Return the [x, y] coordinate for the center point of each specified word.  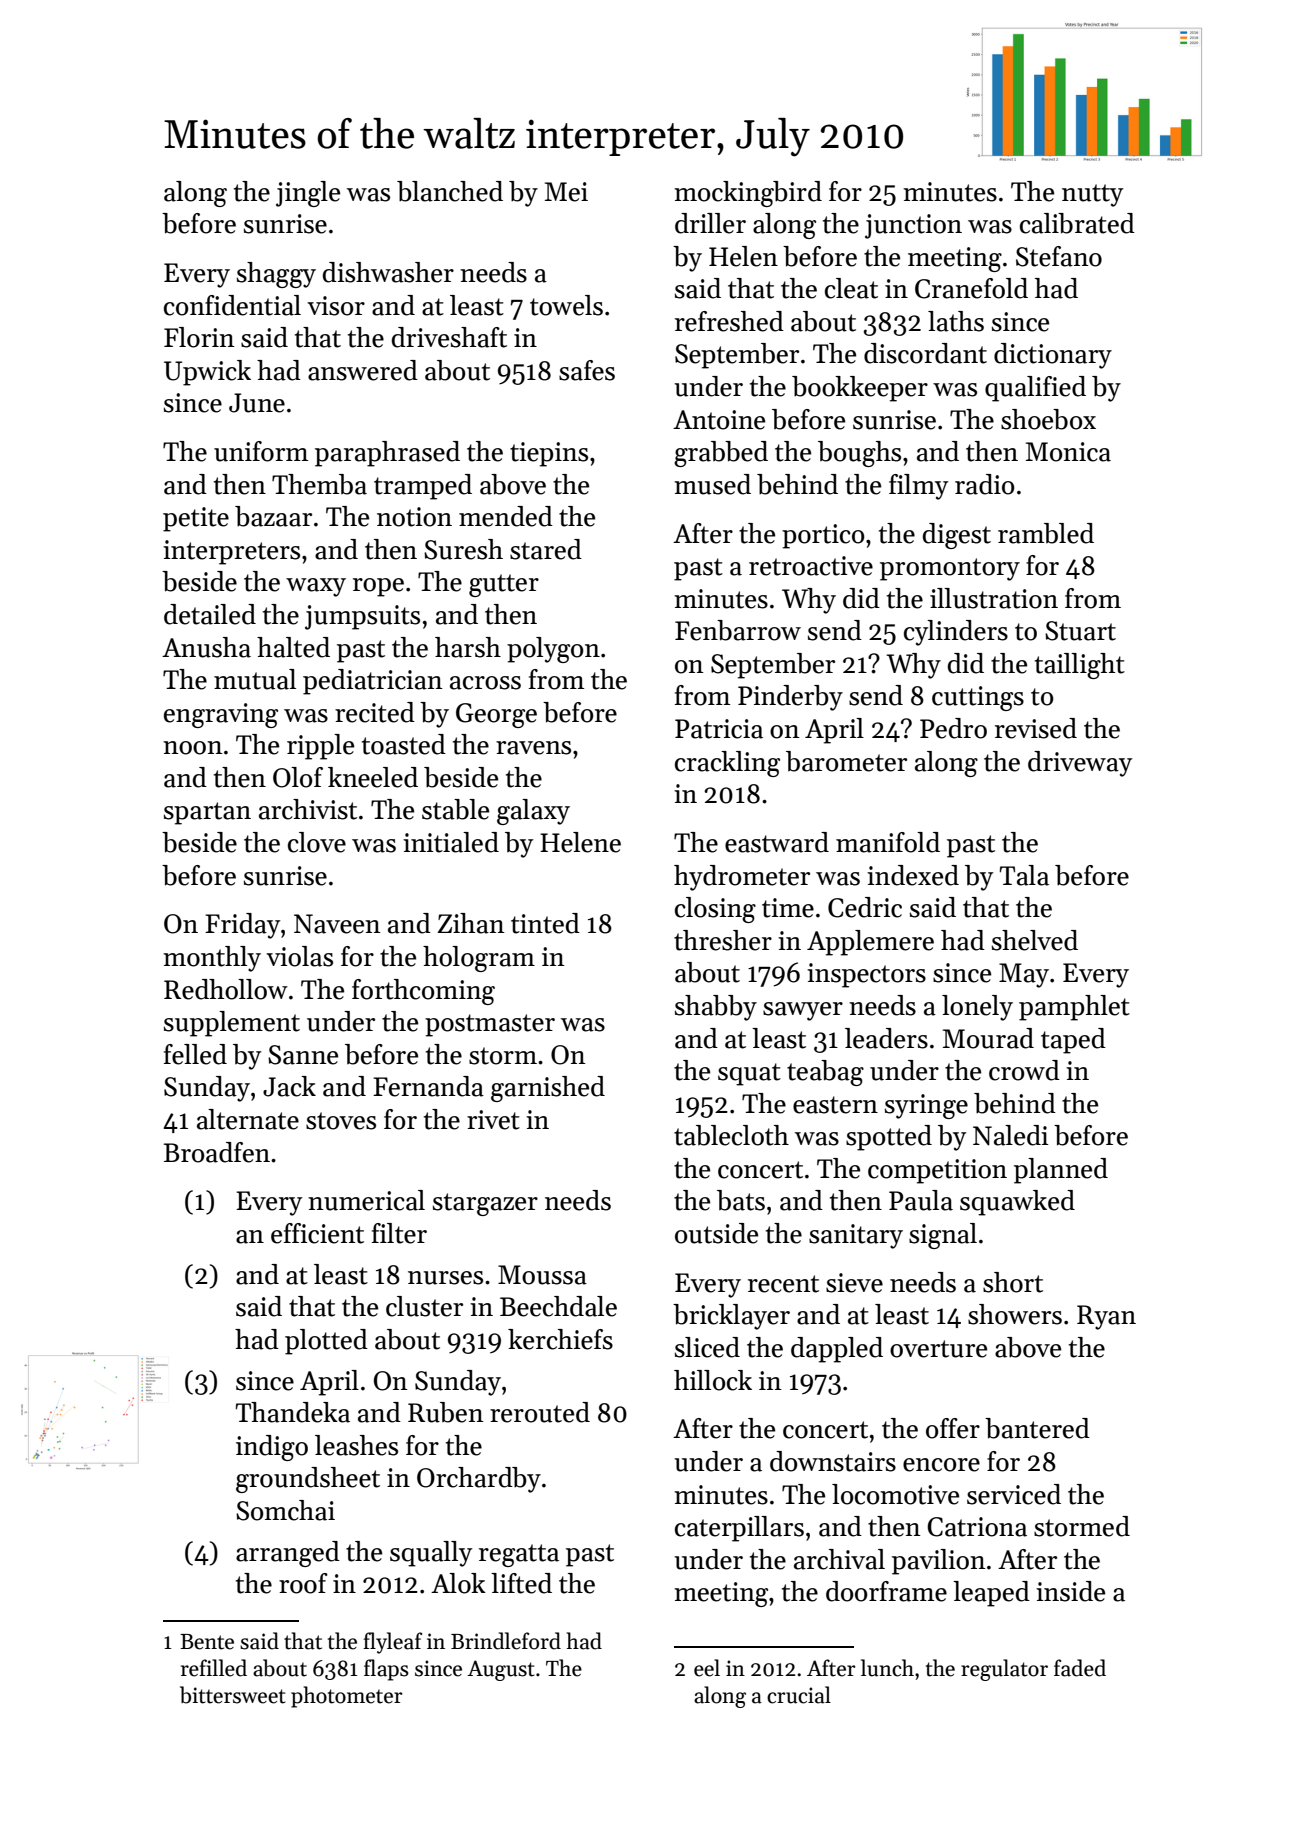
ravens [533, 748]
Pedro [953, 728]
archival [839, 1559]
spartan [207, 813]
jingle [308, 194]
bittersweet [233, 1695]
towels [566, 305]
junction [913, 226]
